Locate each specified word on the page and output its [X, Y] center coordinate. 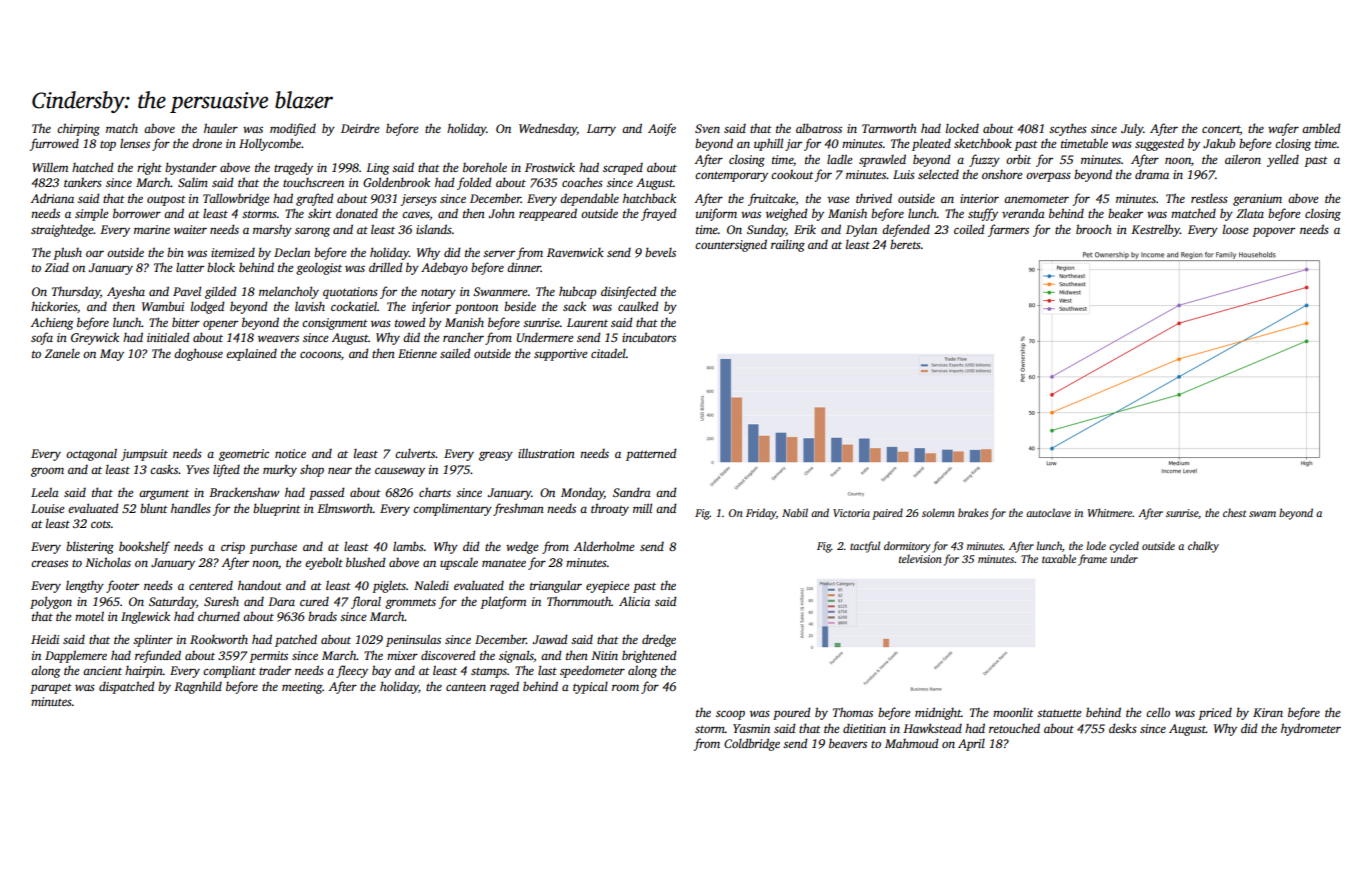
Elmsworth [345, 508]
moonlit [1013, 712]
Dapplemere [76, 656]
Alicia [634, 601]
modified [293, 129]
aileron [1243, 159]
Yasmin [751, 728]
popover [1273, 232]
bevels [660, 252]
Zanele [62, 353]
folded [474, 183]
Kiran [1268, 712]
